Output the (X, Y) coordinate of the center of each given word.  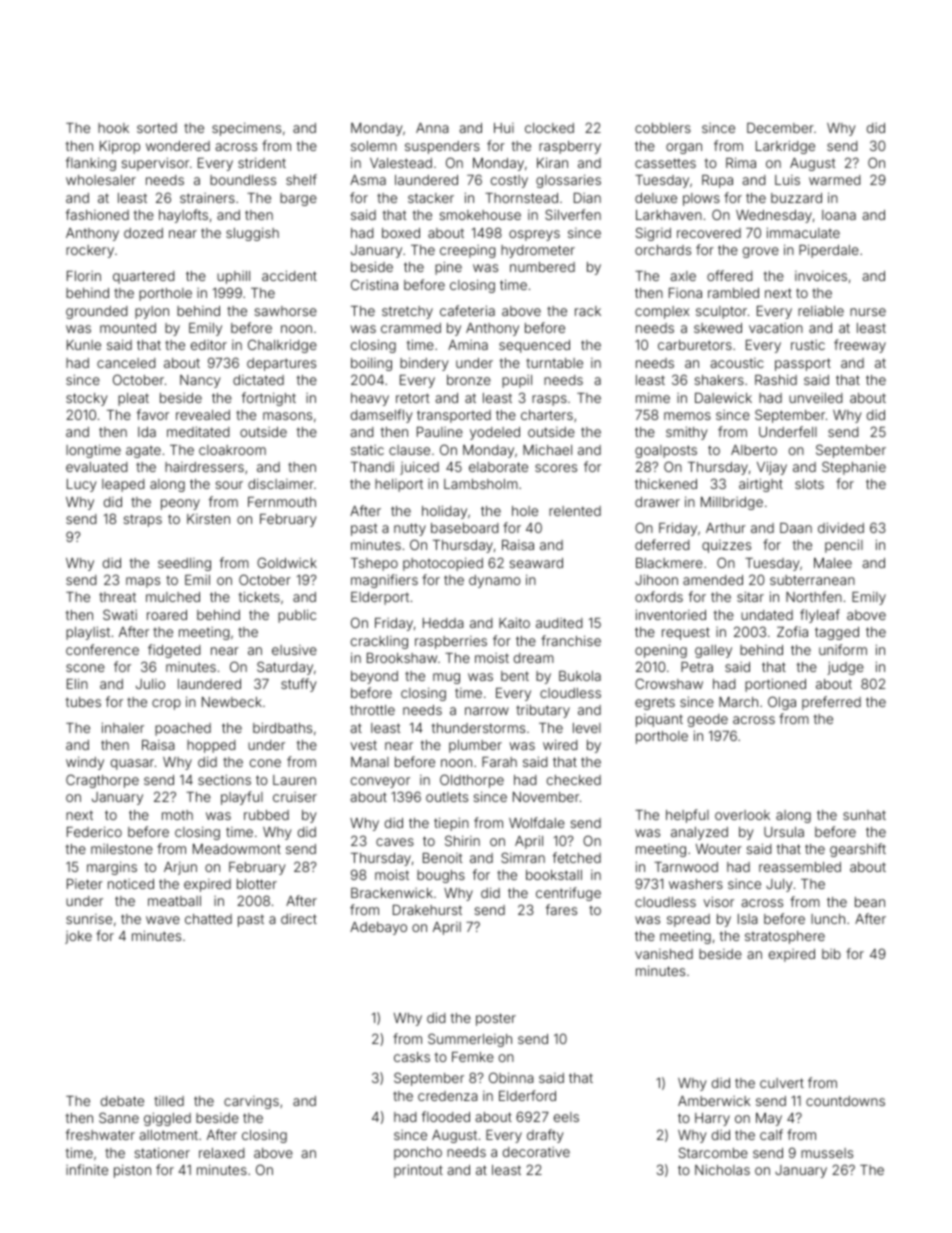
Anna (432, 128)
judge (845, 668)
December (780, 128)
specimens (246, 129)
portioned (775, 685)
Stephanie (854, 468)
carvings (251, 1102)
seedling (184, 564)
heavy (370, 399)
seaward (536, 563)
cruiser (295, 797)
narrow (487, 711)
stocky (87, 399)
